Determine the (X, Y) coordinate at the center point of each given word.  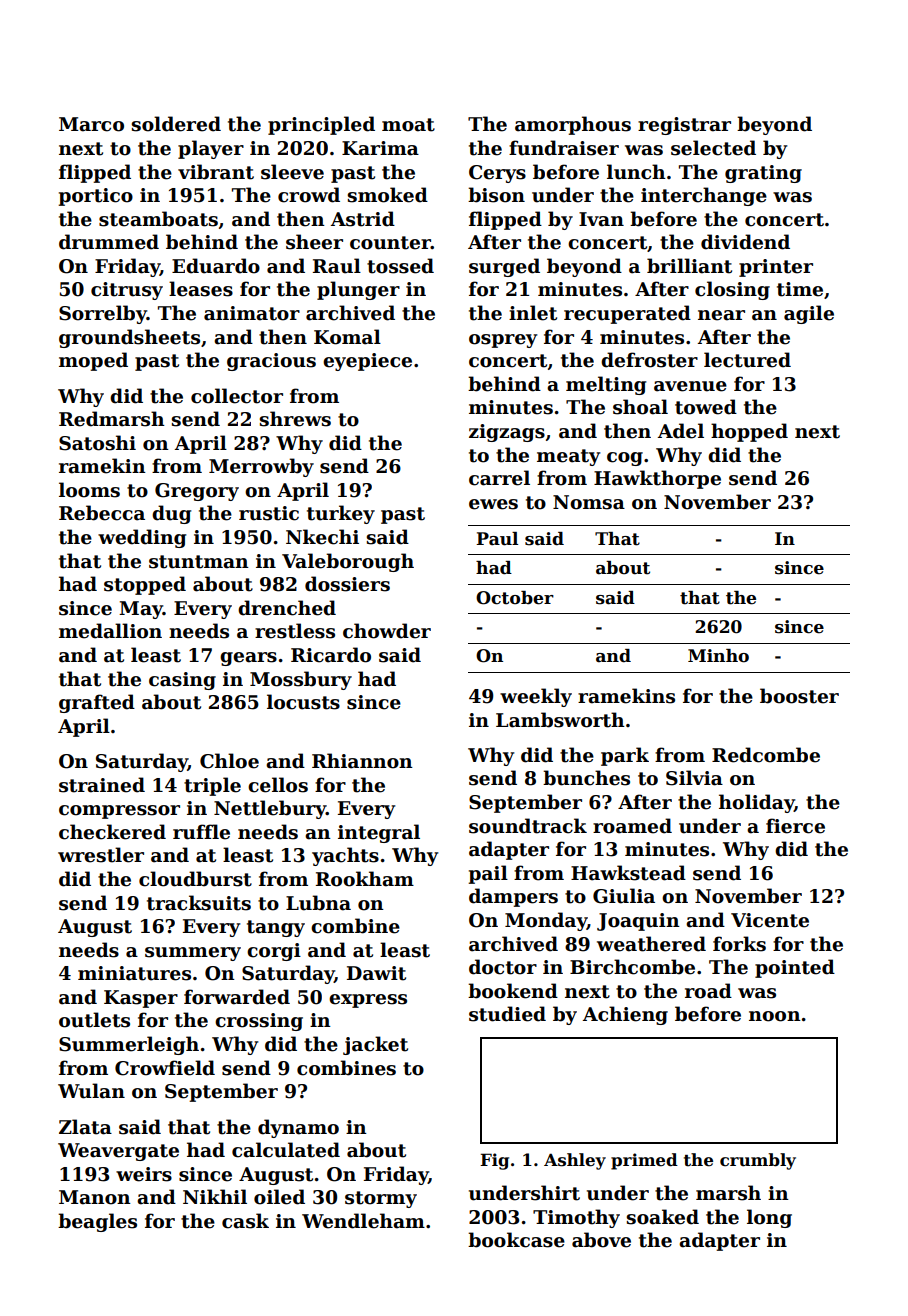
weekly (536, 697)
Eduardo (216, 266)
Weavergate (118, 1152)
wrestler (101, 855)
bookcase (516, 1240)
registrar (684, 126)
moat (408, 125)
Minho (718, 656)
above (601, 1240)
